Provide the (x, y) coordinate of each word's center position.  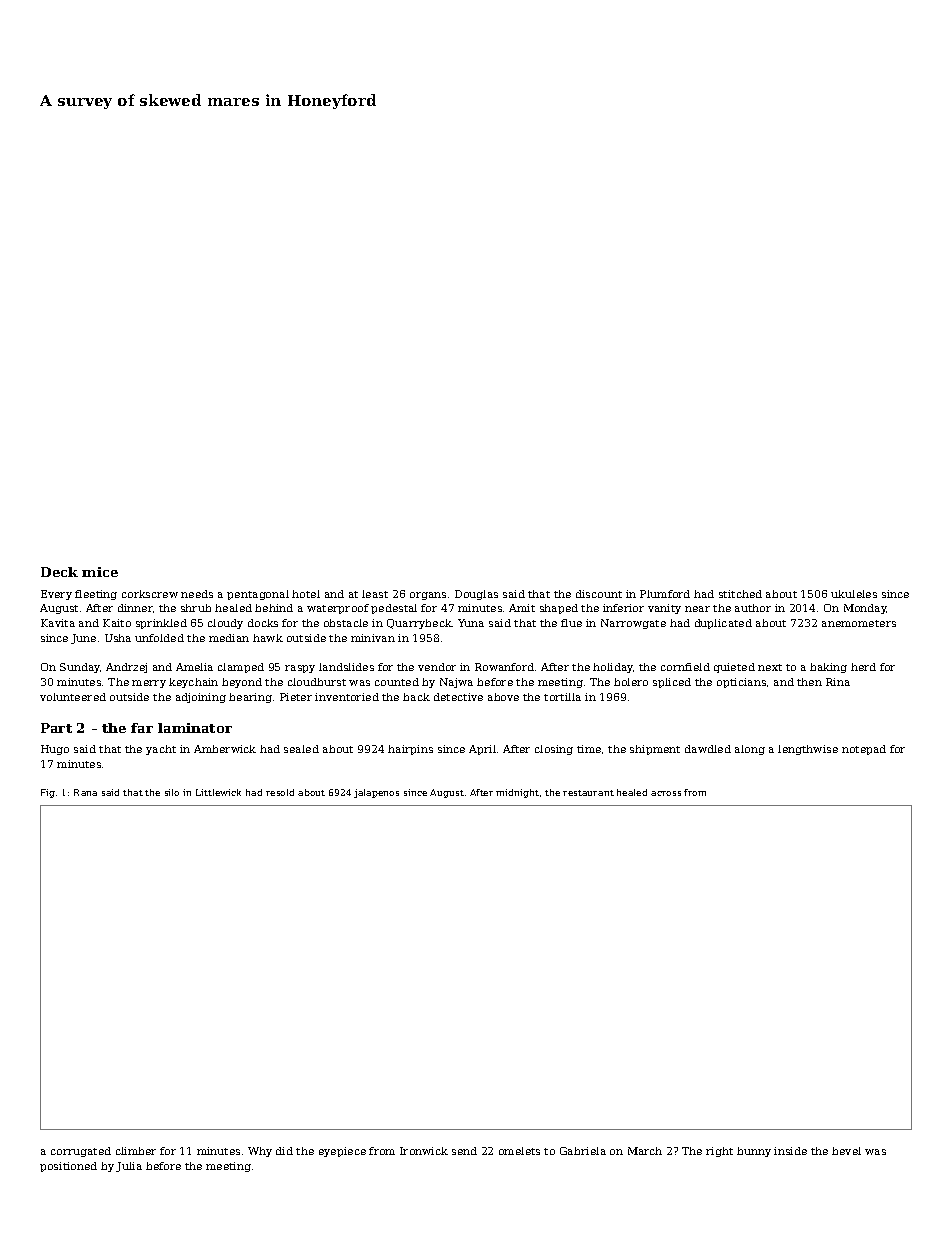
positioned (68, 1167)
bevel (846, 1151)
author (753, 608)
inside (790, 1151)
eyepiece (342, 1152)
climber (136, 1151)
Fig (48, 793)
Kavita (58, 623)
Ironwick (424, 1151)
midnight (517, 793)
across (666, 793)
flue (571, 623)
